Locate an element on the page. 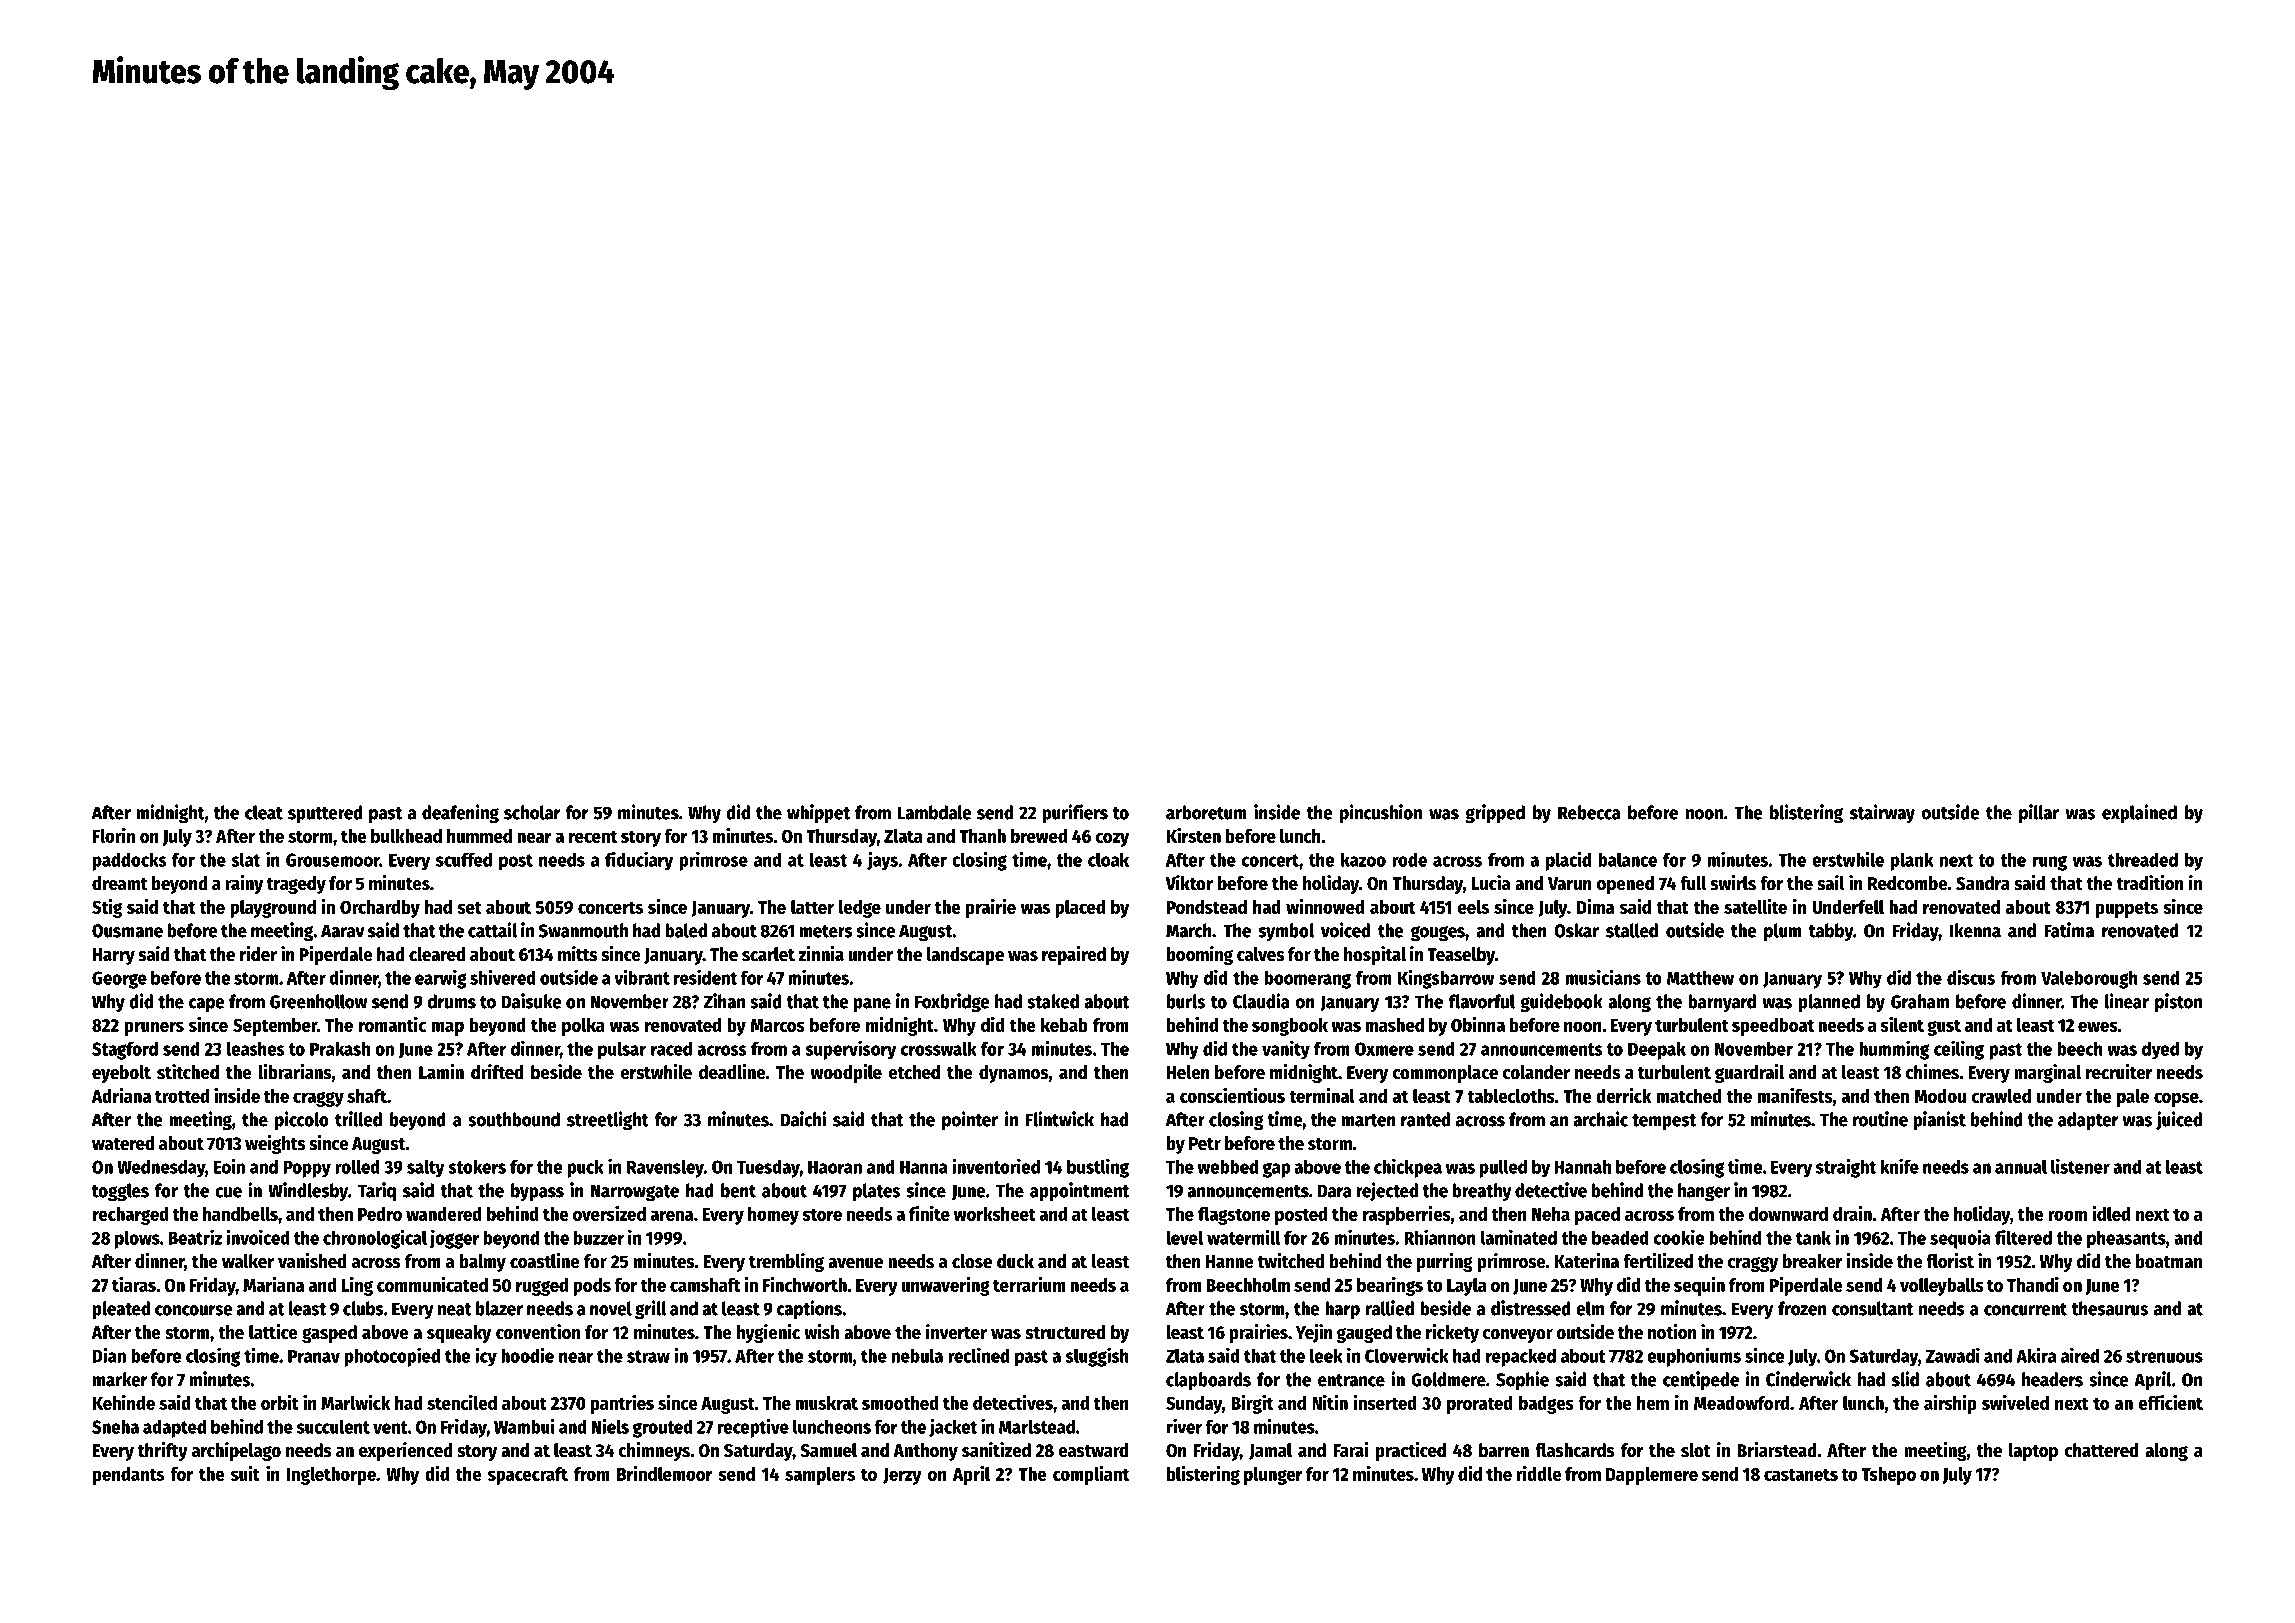 The height and width of the page is (1623, 2295). Flintwick is located at coordinates (1060, 1119).
